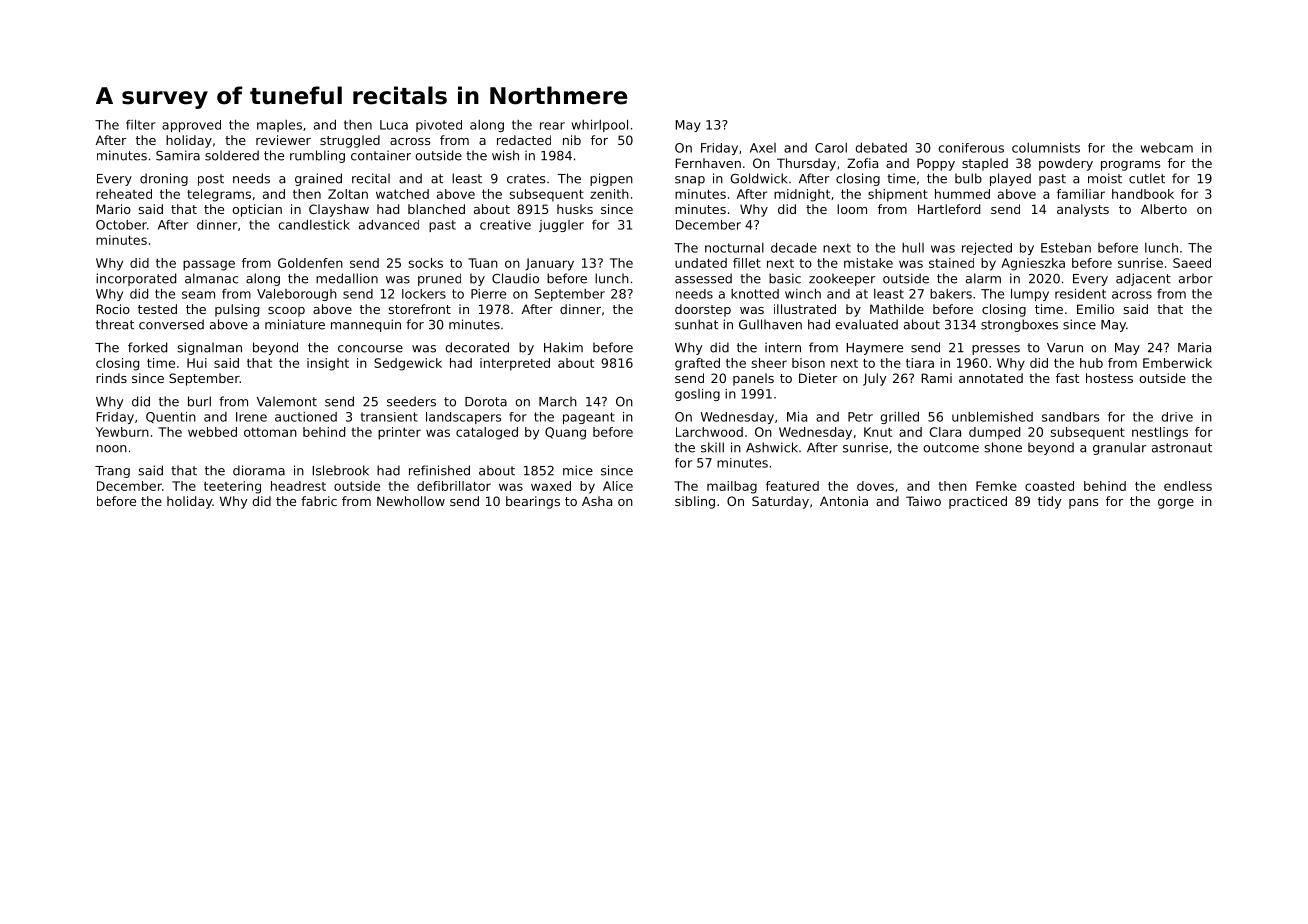  What do you see at coordinates (563, 347) in the screenshot?
I see `Hakim` at bounding box center [563, 347].
